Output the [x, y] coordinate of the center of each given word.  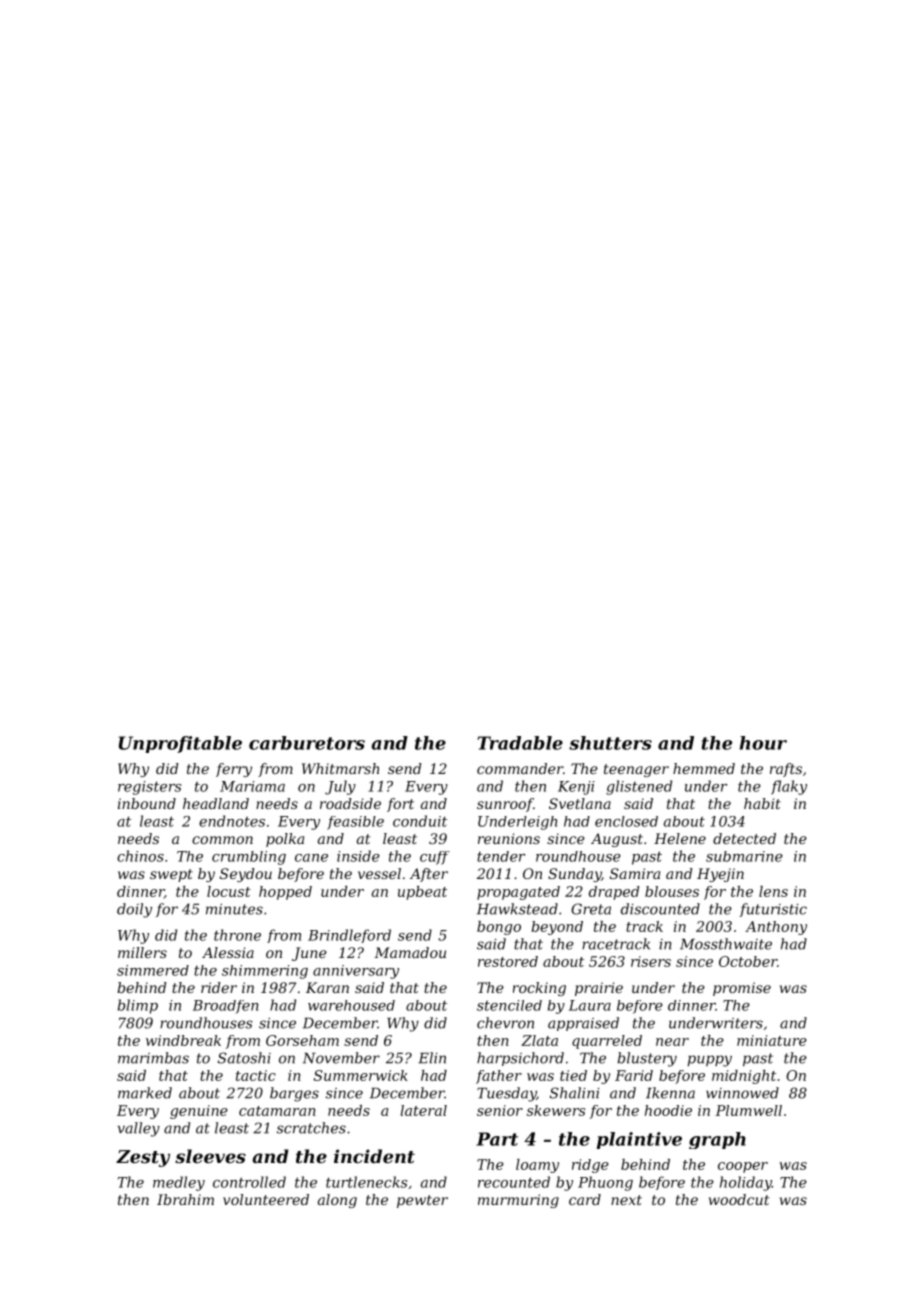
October [748, 961]
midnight [744, 1077]
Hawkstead [517, 909]
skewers [556, 1110]
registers [149, 788]
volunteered [266, 1199]
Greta [591, 909]
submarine [744, 856]
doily [134, 910]
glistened [639, 787]
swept [171, 875]
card [585, 1199]
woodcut [739, 1199]
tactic [256, 1075]
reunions [509, 838]
